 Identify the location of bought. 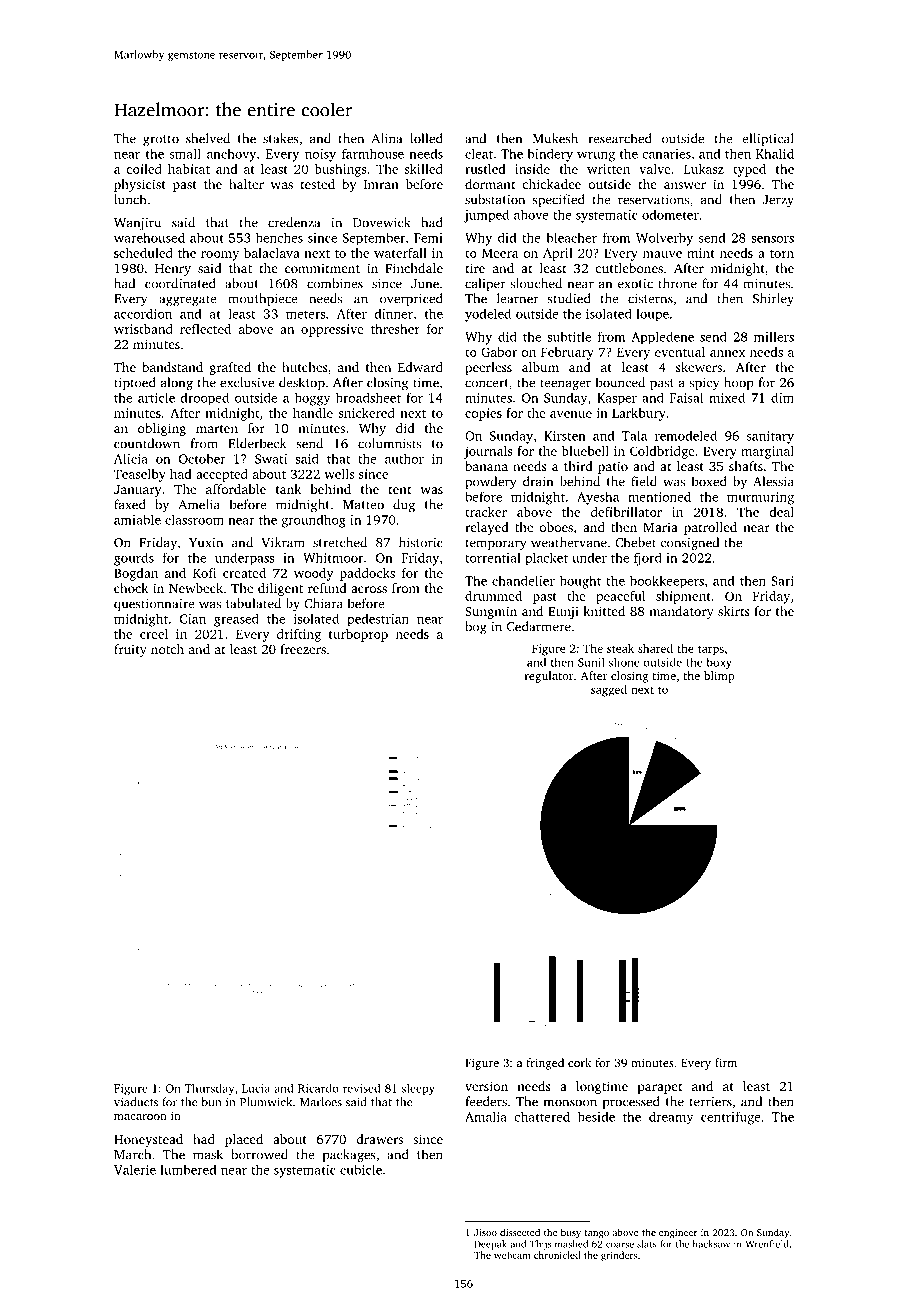
(580, 582).
